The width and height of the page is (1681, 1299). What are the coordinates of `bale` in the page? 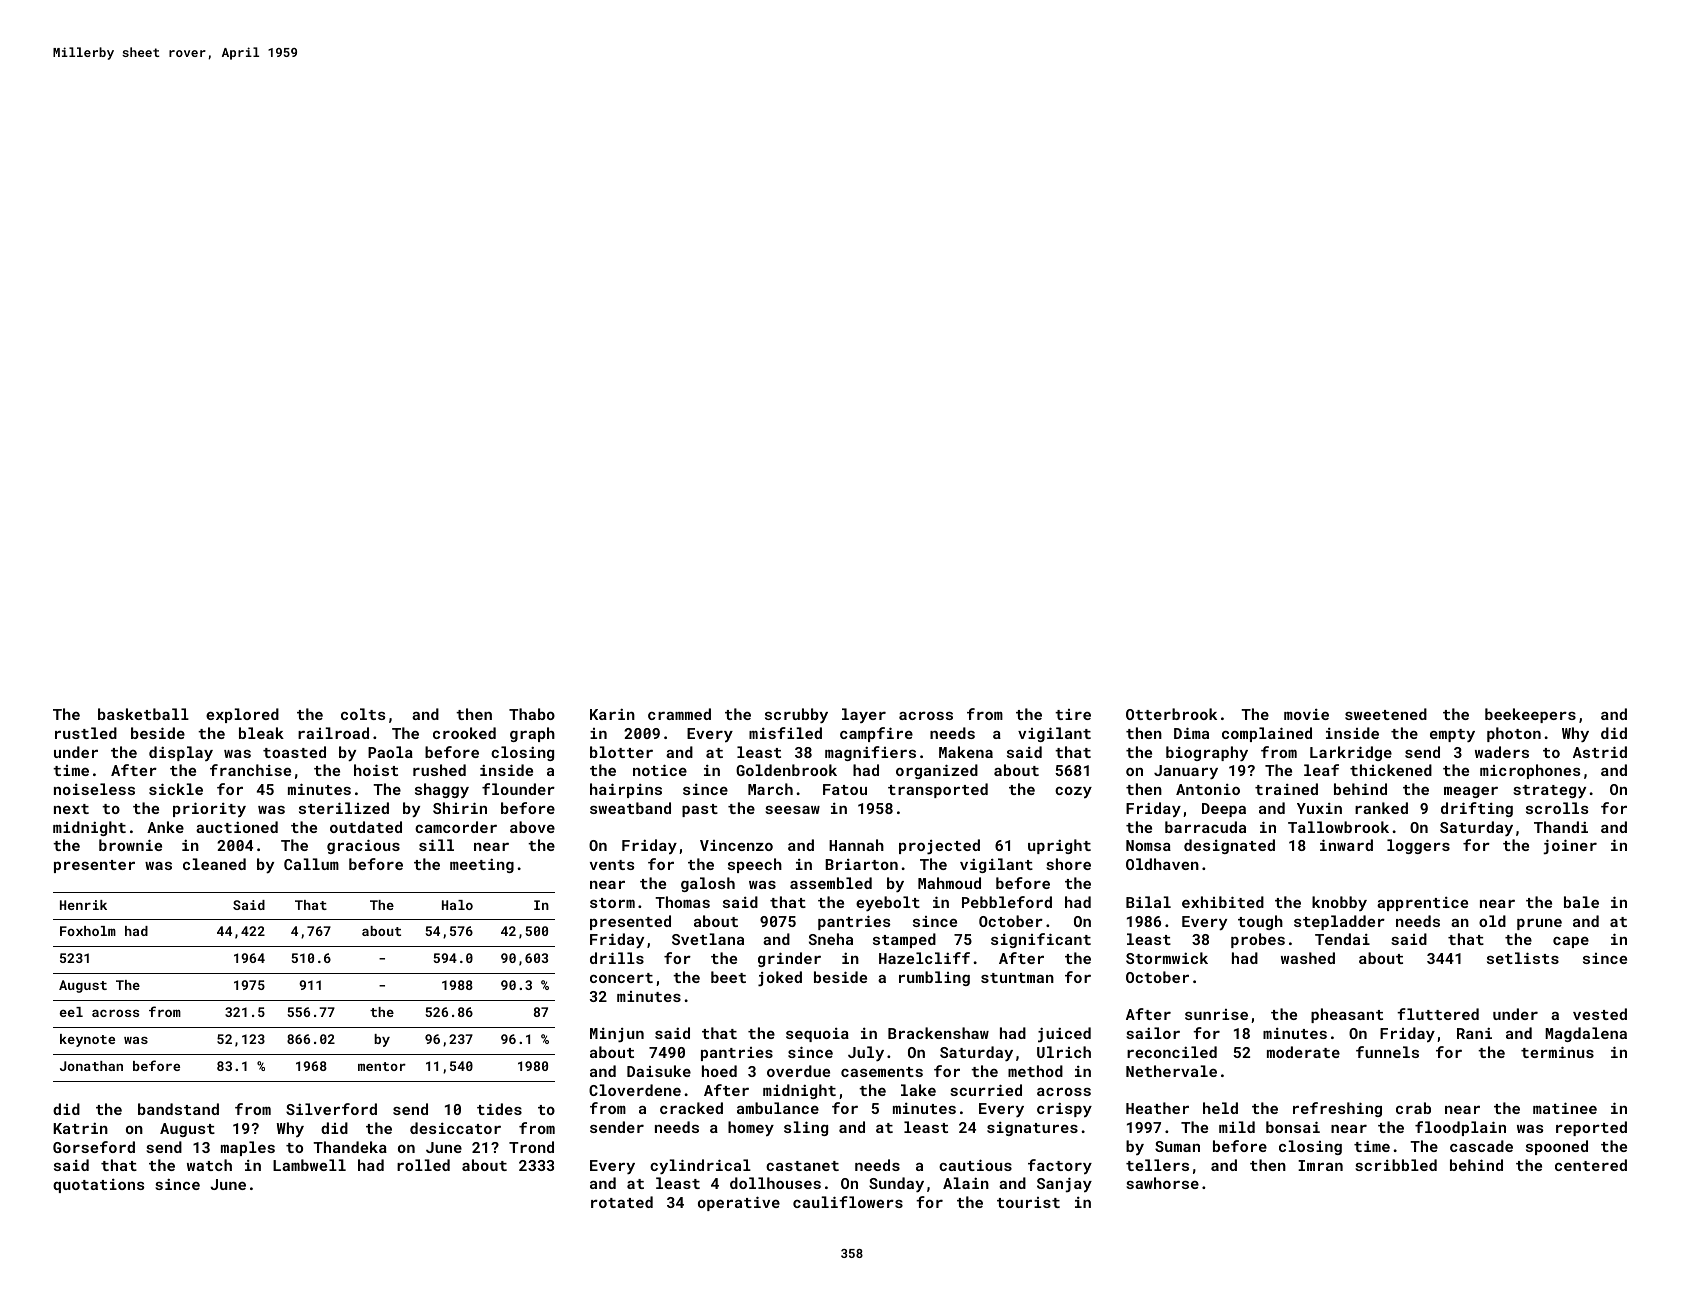 It's located at (1581, 902).
